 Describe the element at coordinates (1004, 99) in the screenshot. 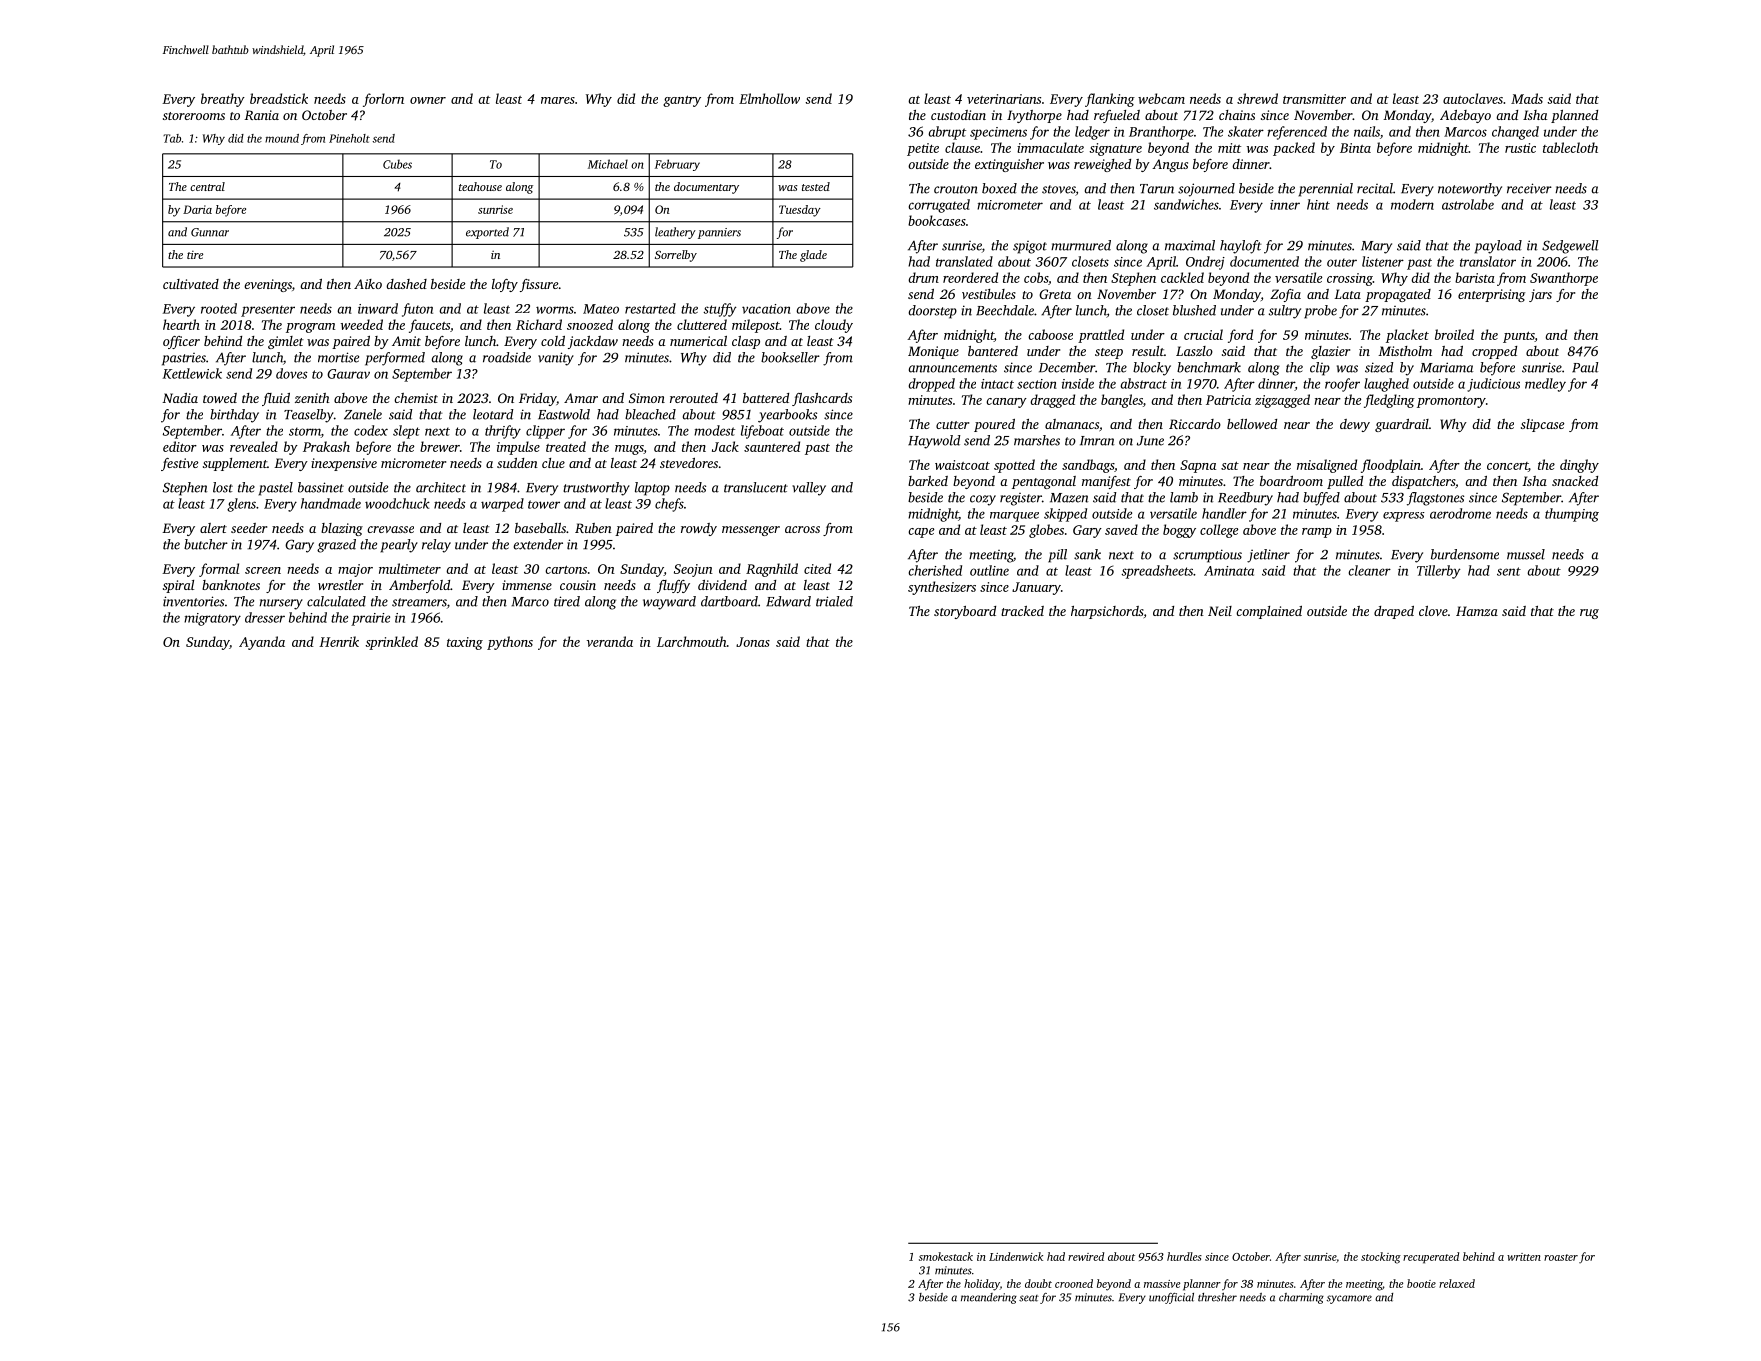

I see `veterinarians` at that location.
